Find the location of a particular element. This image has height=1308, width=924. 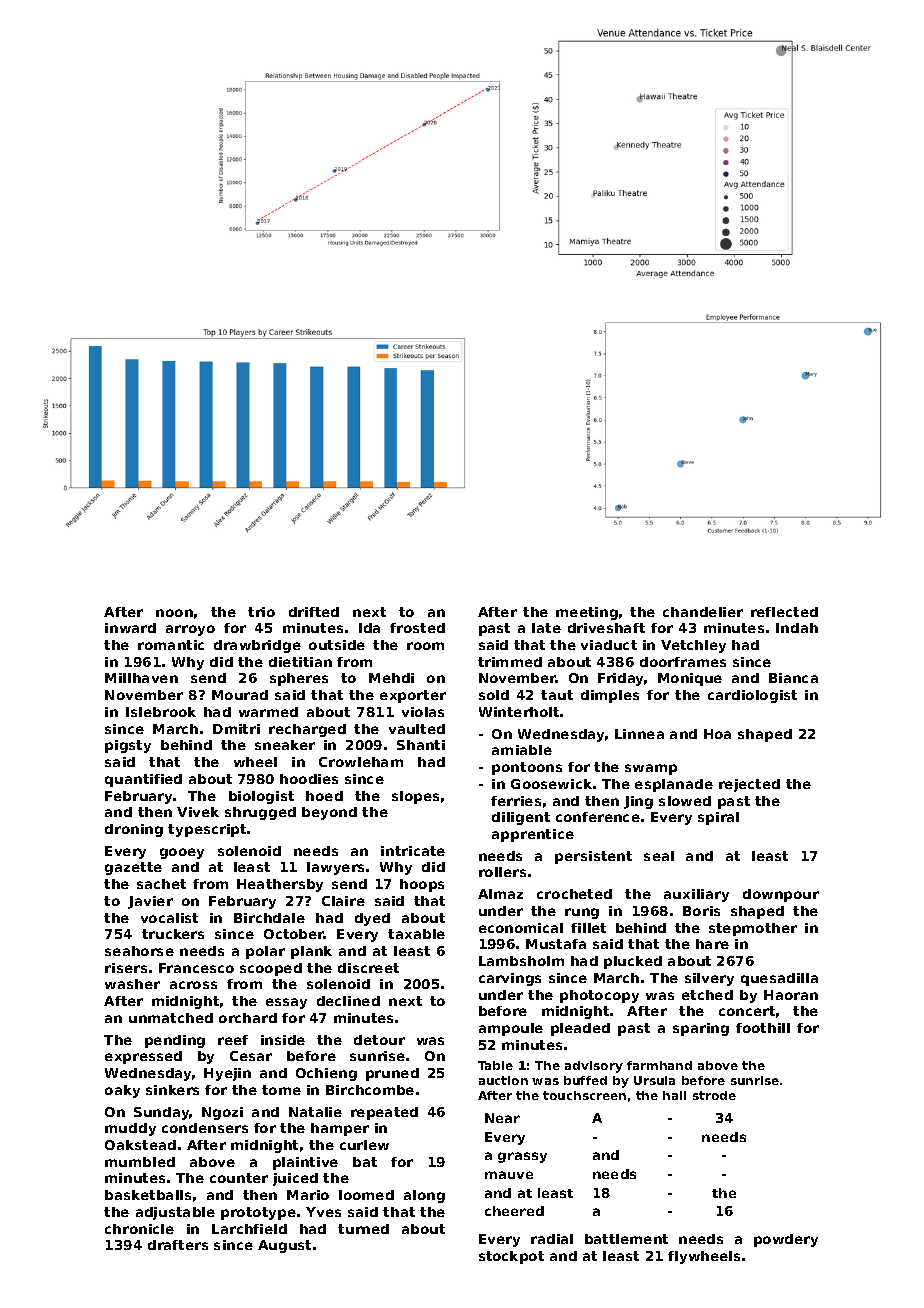

cheered is located at coordinates (514, 1211).
